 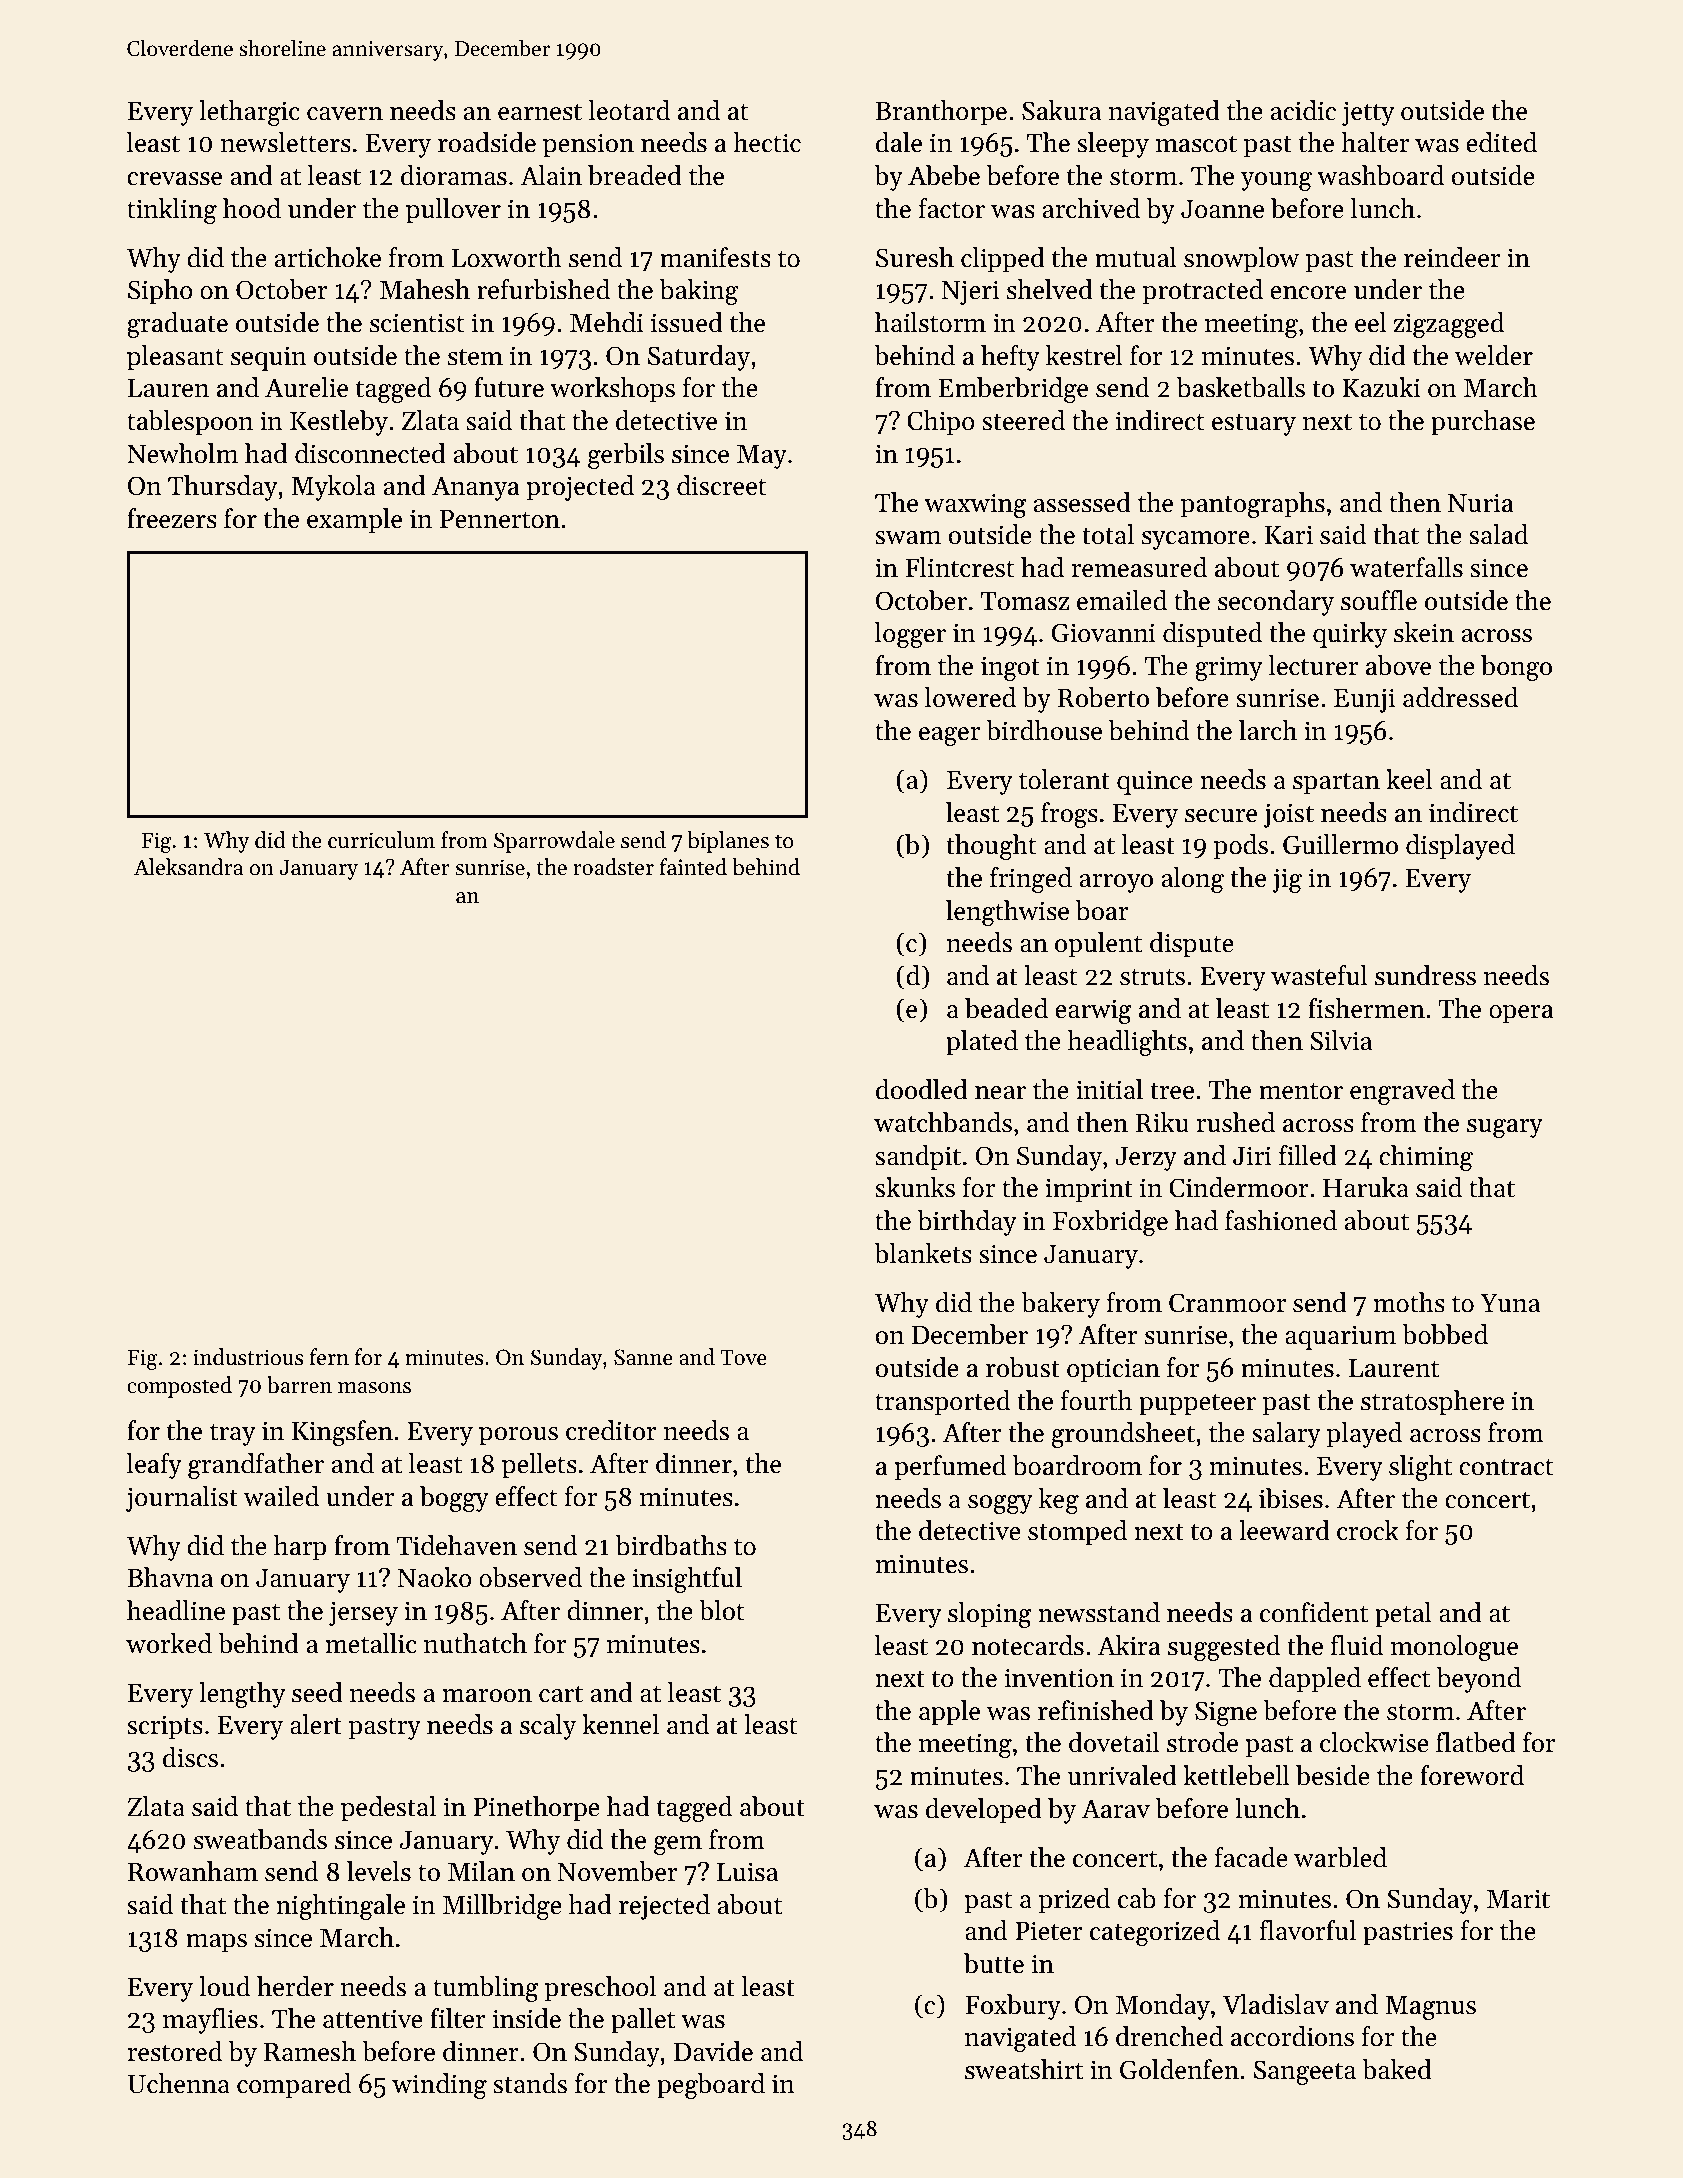 What do you see at coordinates (1229, 668) in the screenshot?
I see `grimy` at bounding box center [1229, 668].
